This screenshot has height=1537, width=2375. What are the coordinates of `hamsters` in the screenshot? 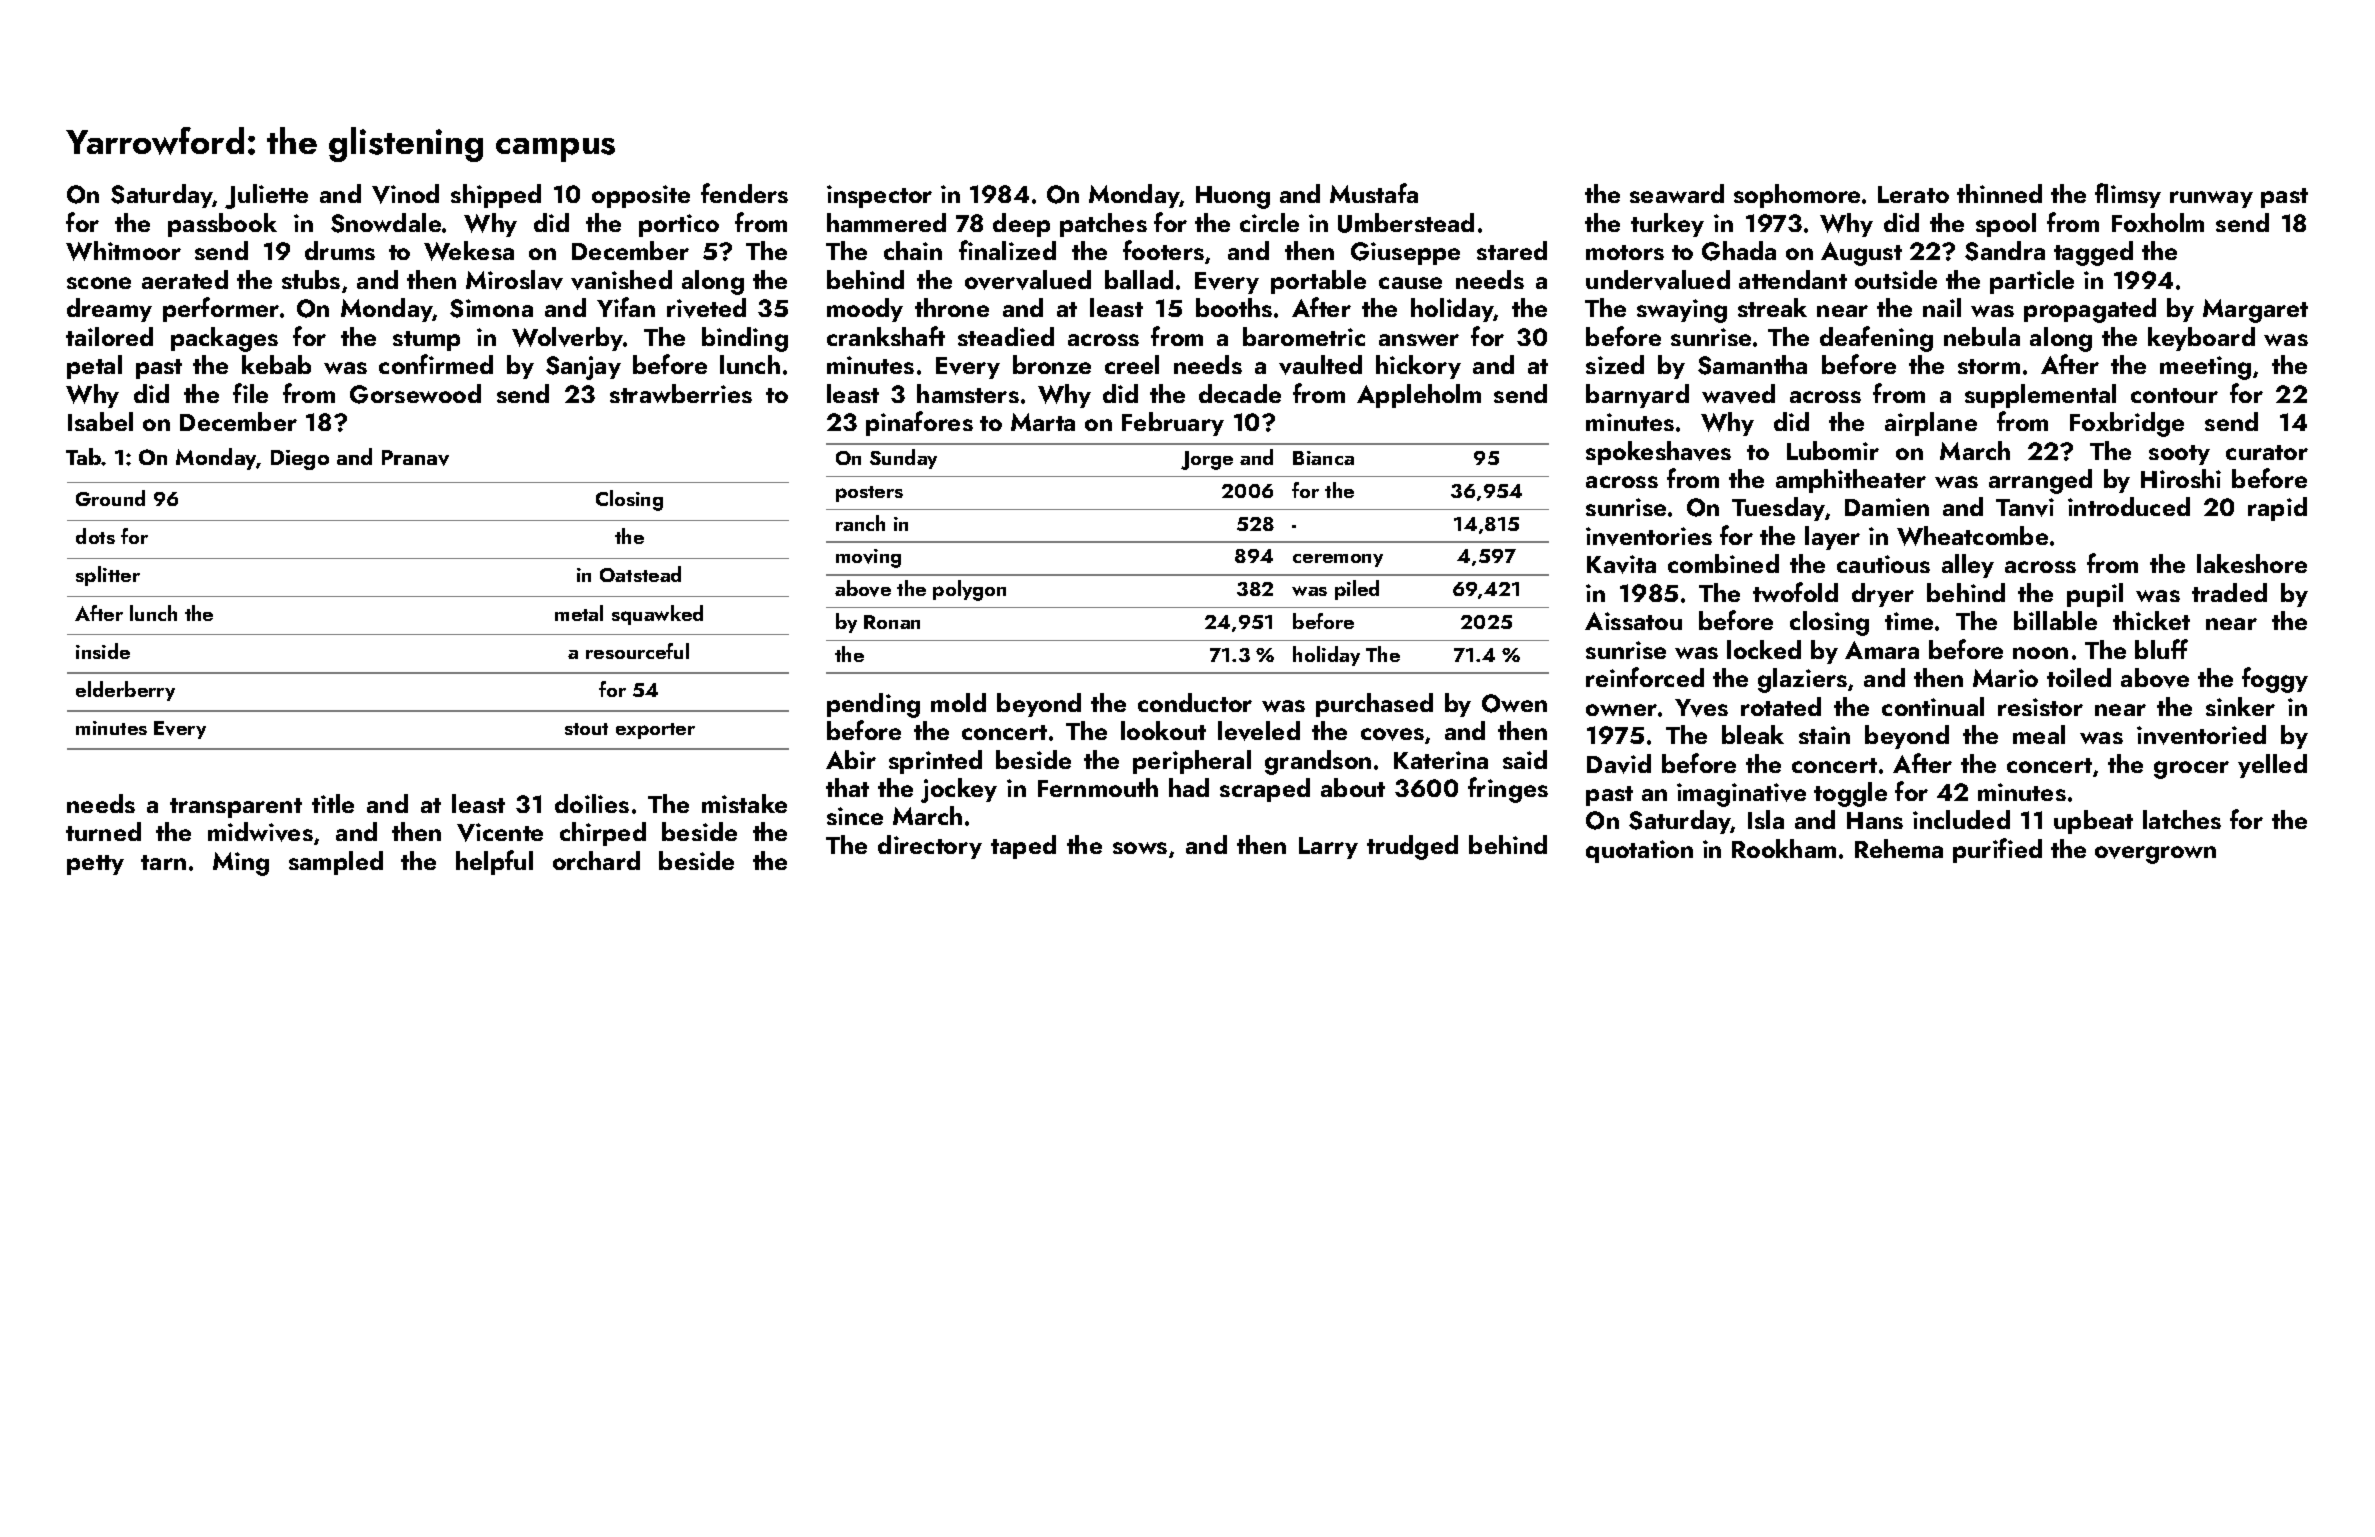 It's located at (968, 393).
